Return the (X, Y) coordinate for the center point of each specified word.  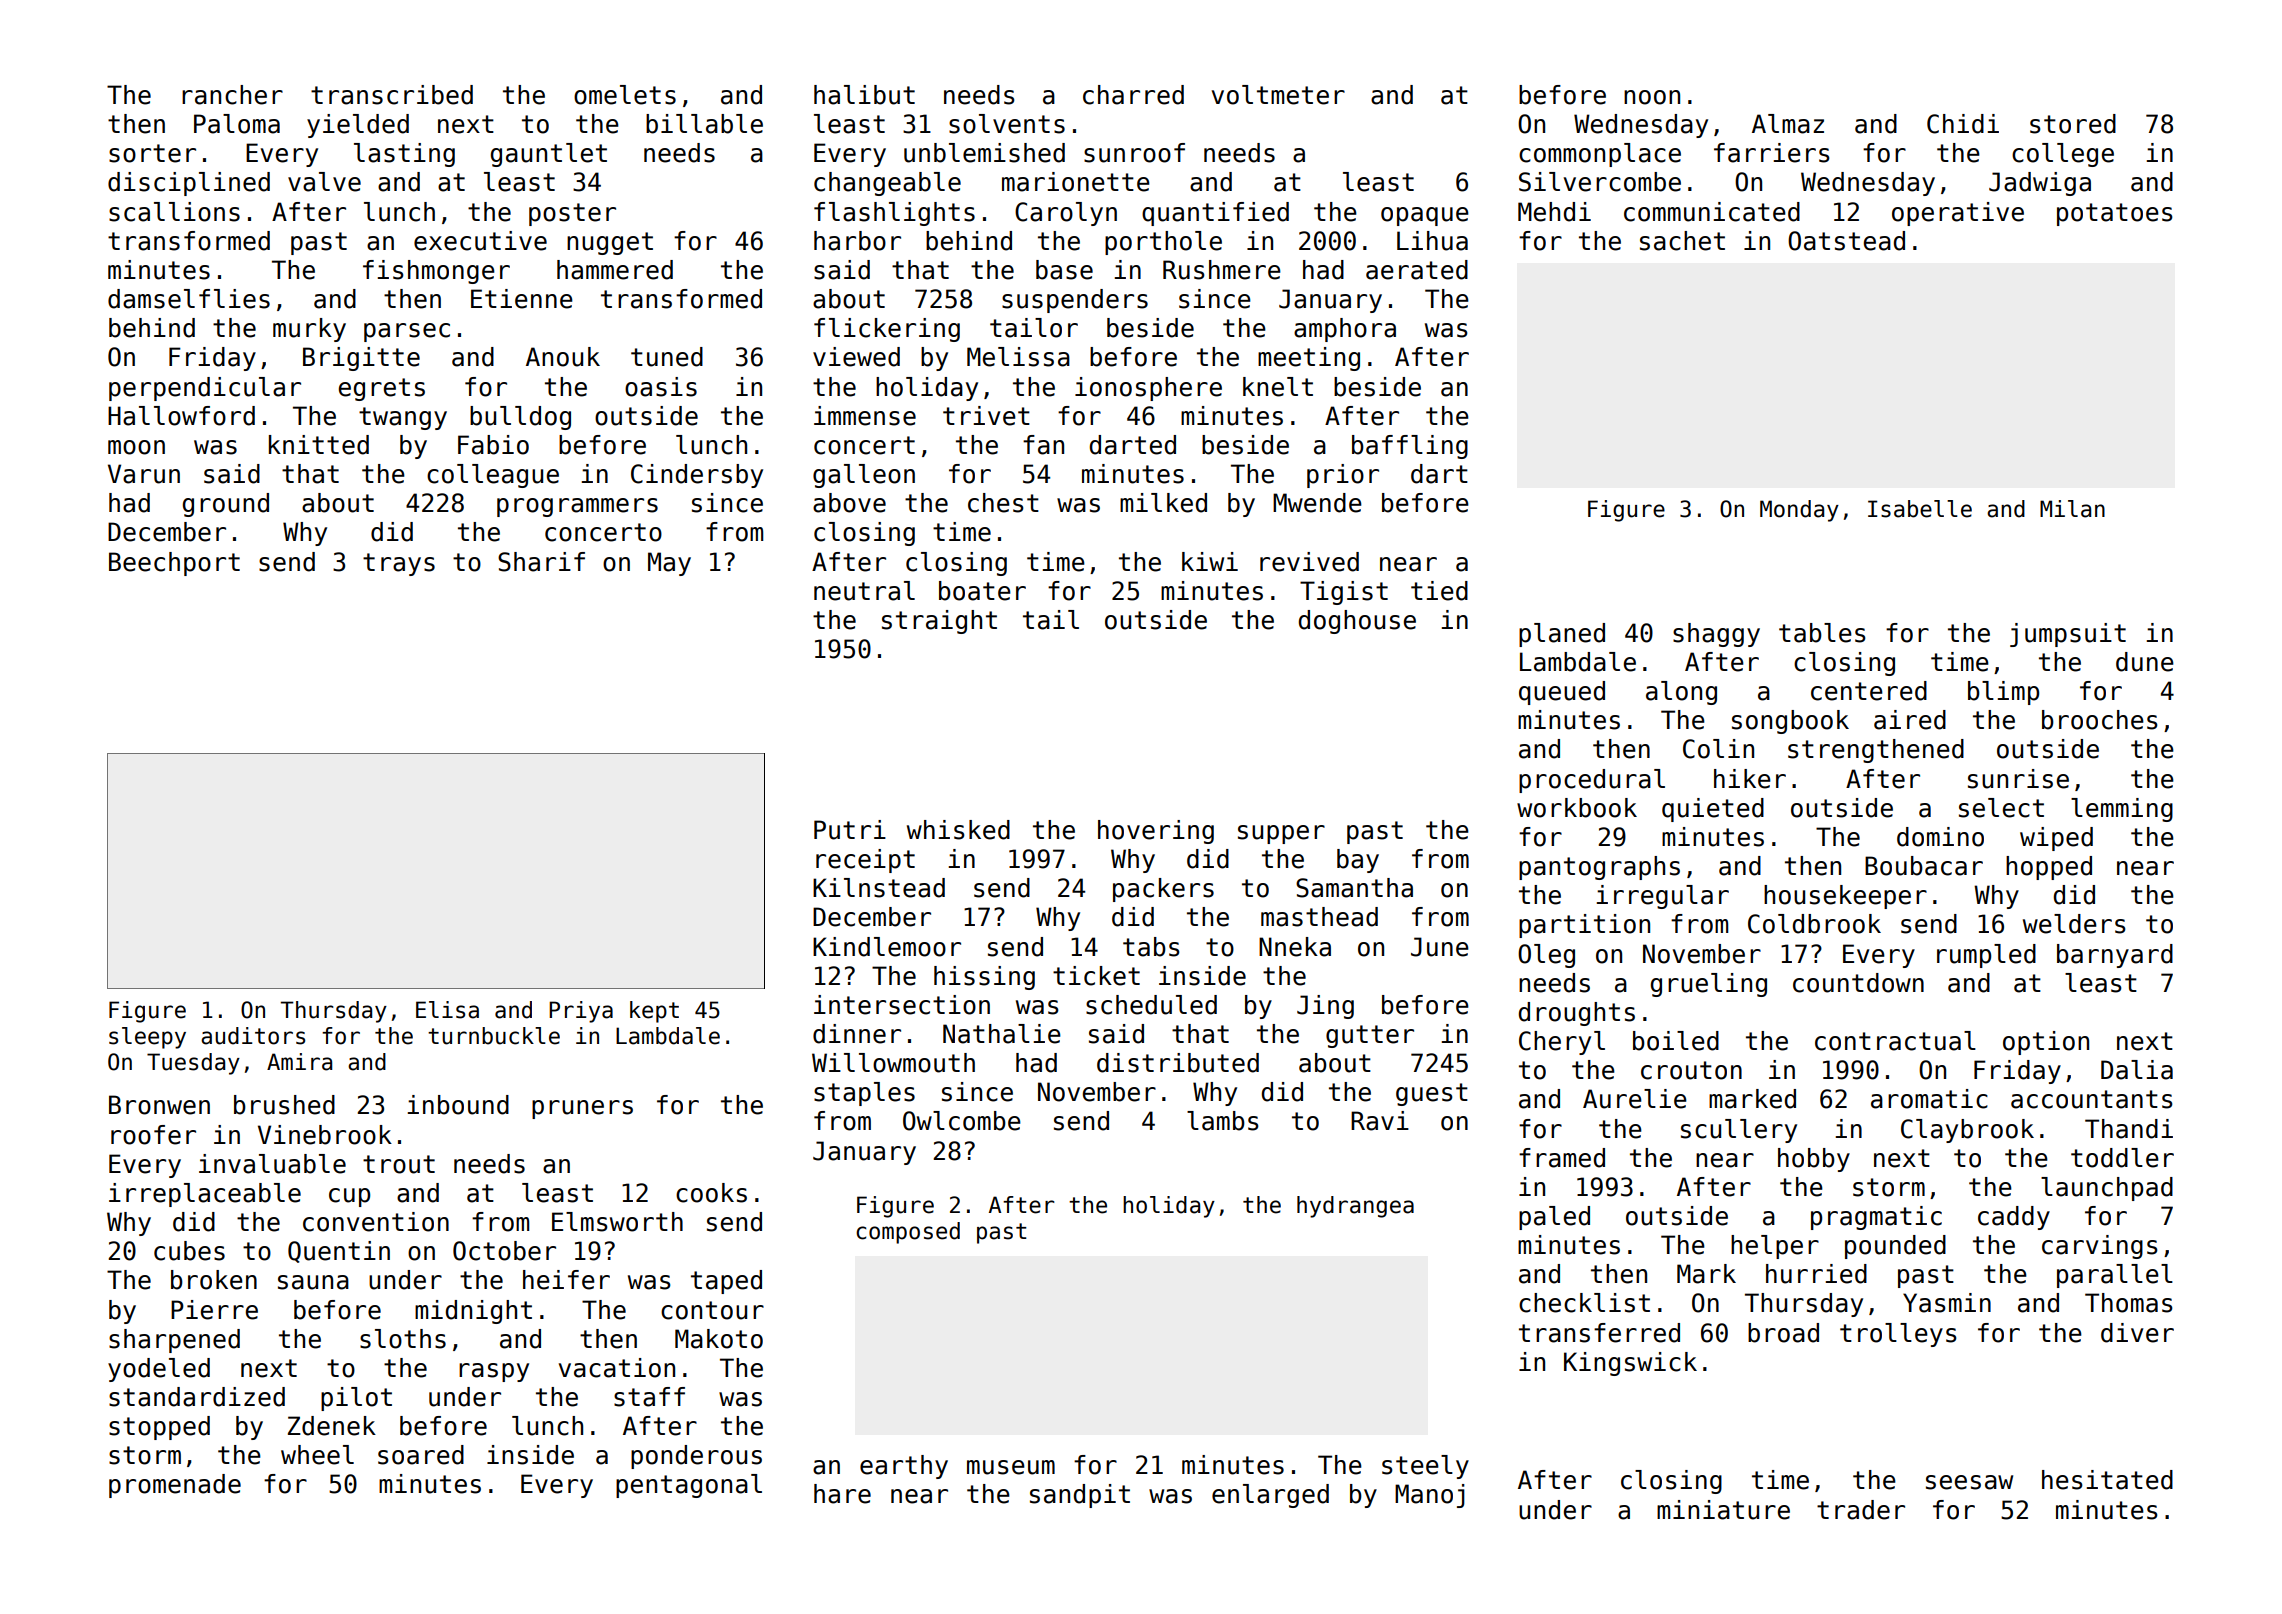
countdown (1858, 983)
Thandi (2129, 1129)
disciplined (189, 184)
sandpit (1080, 1496)
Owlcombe (962, 1121)
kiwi (1210, 561)
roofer (153, 1135)
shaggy (1716, 635)
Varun (144, 474)
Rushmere (1222, 270)
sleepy (147, 1038)
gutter (1370, 1036)
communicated (1712, 212)
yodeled (159, 1370)
